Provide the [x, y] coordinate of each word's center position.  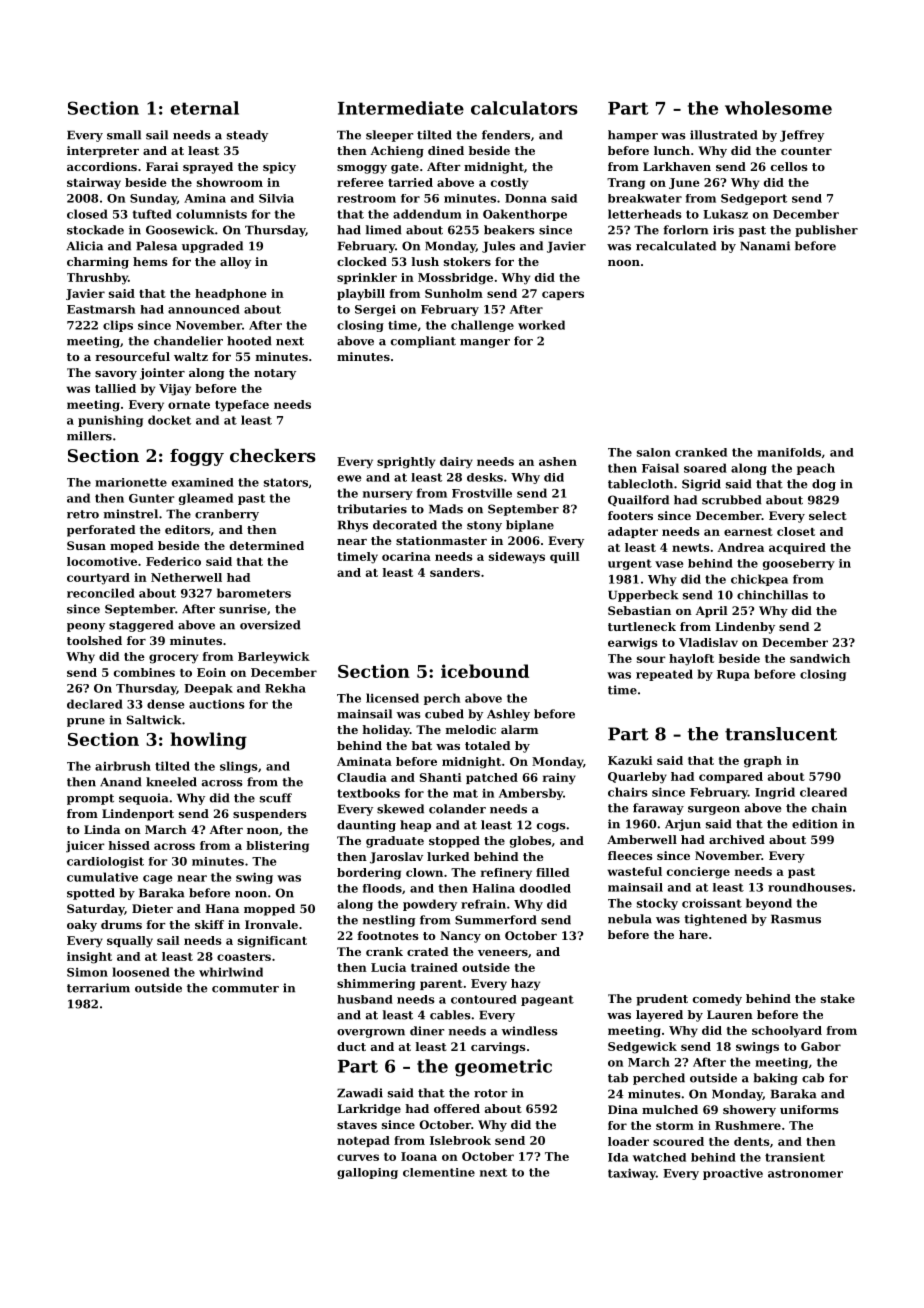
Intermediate [401, 108]
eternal [205, 108]
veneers [503, 953]
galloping [367, 1173]
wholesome [778, 108]
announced [204, 309]
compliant [423, 342]
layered [659, 1016]
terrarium [98, 988]
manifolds [789, 452]
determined [267, 545]
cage [157, 879]
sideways [517, 558]
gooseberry [799, 564]
